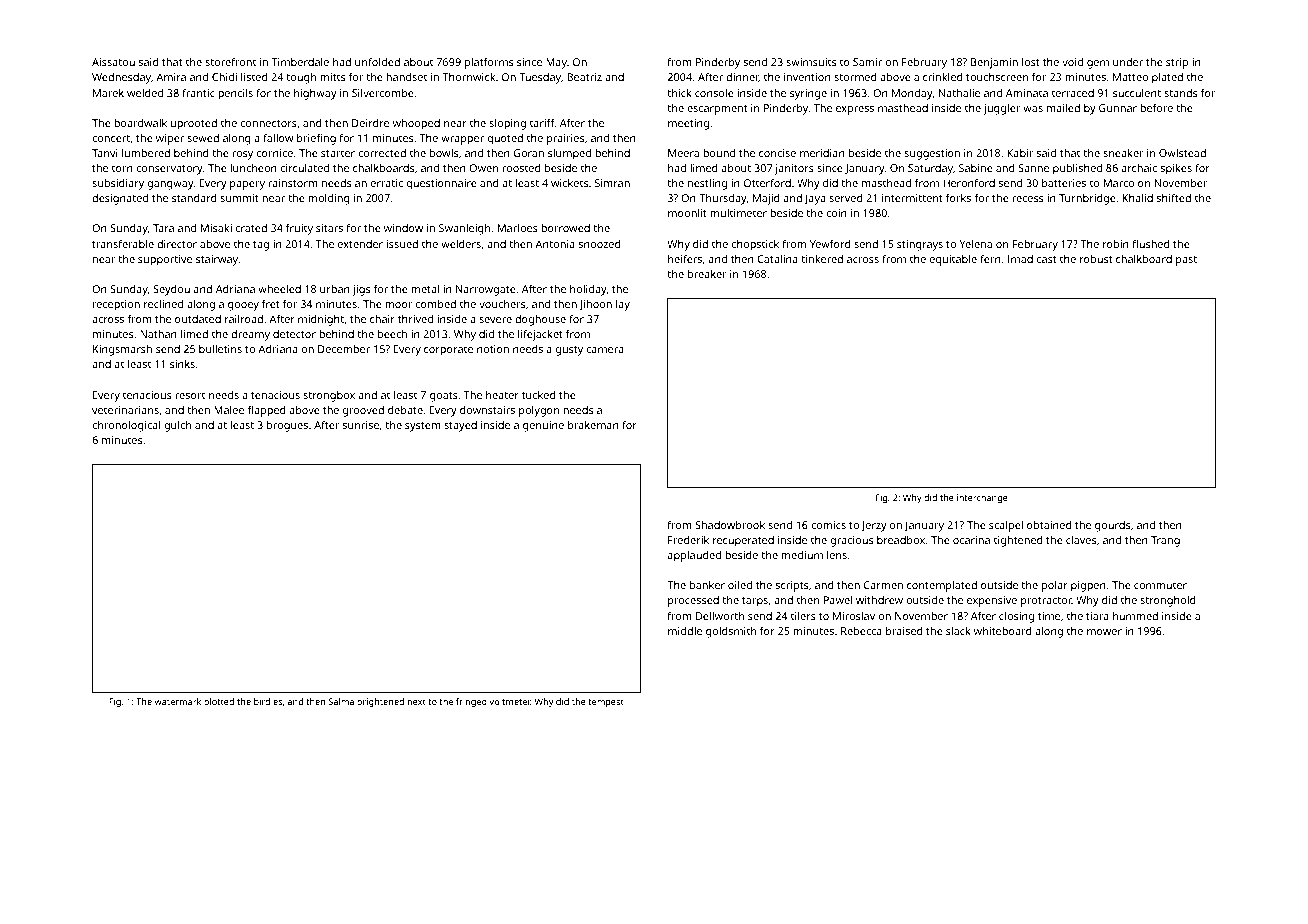 Image resolution: width=1308 pixels, height=924 pixels. Describe the element at coordinates (953, 260) in the page. I see `equitable` at that location.
